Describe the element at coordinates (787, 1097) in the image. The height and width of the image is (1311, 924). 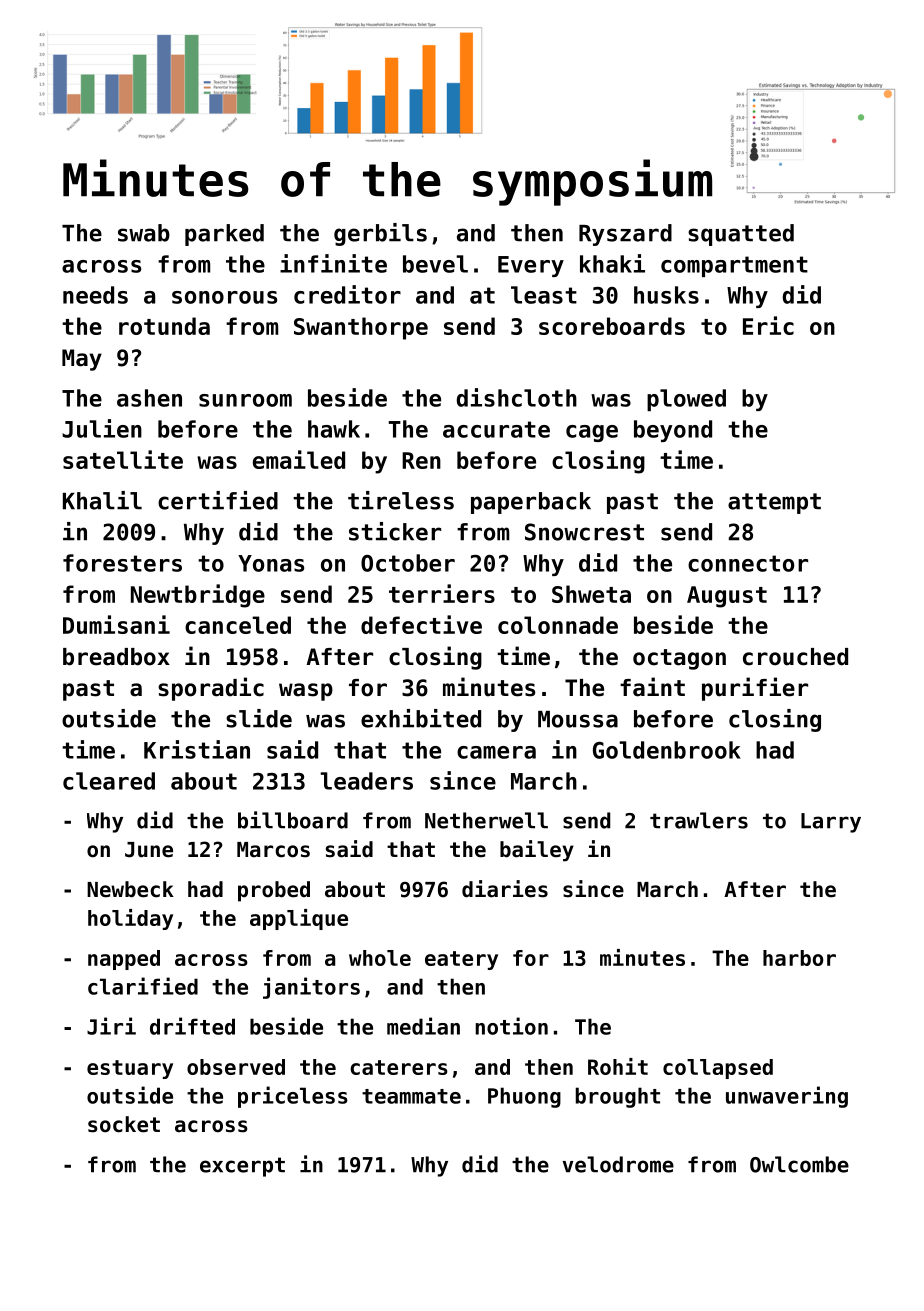
I see `unwavering` at that location.
